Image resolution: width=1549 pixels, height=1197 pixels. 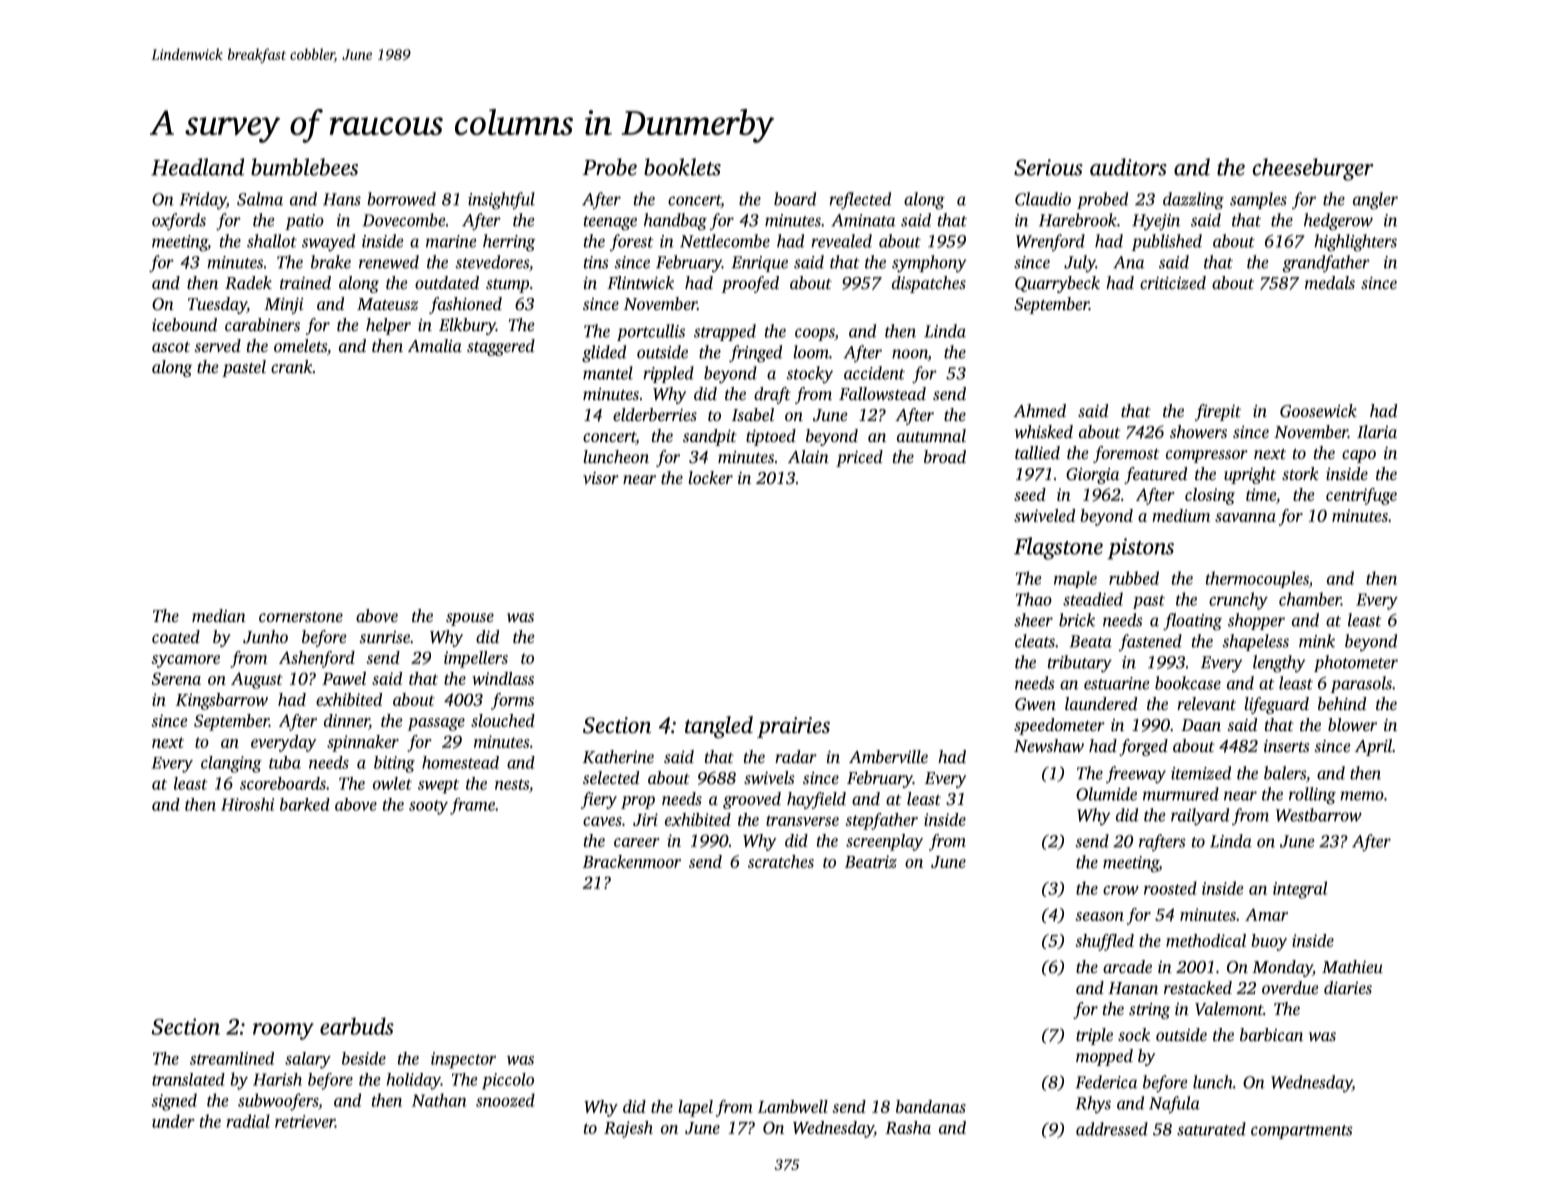 I want to click on prairies, so click(x=793, y=727).
